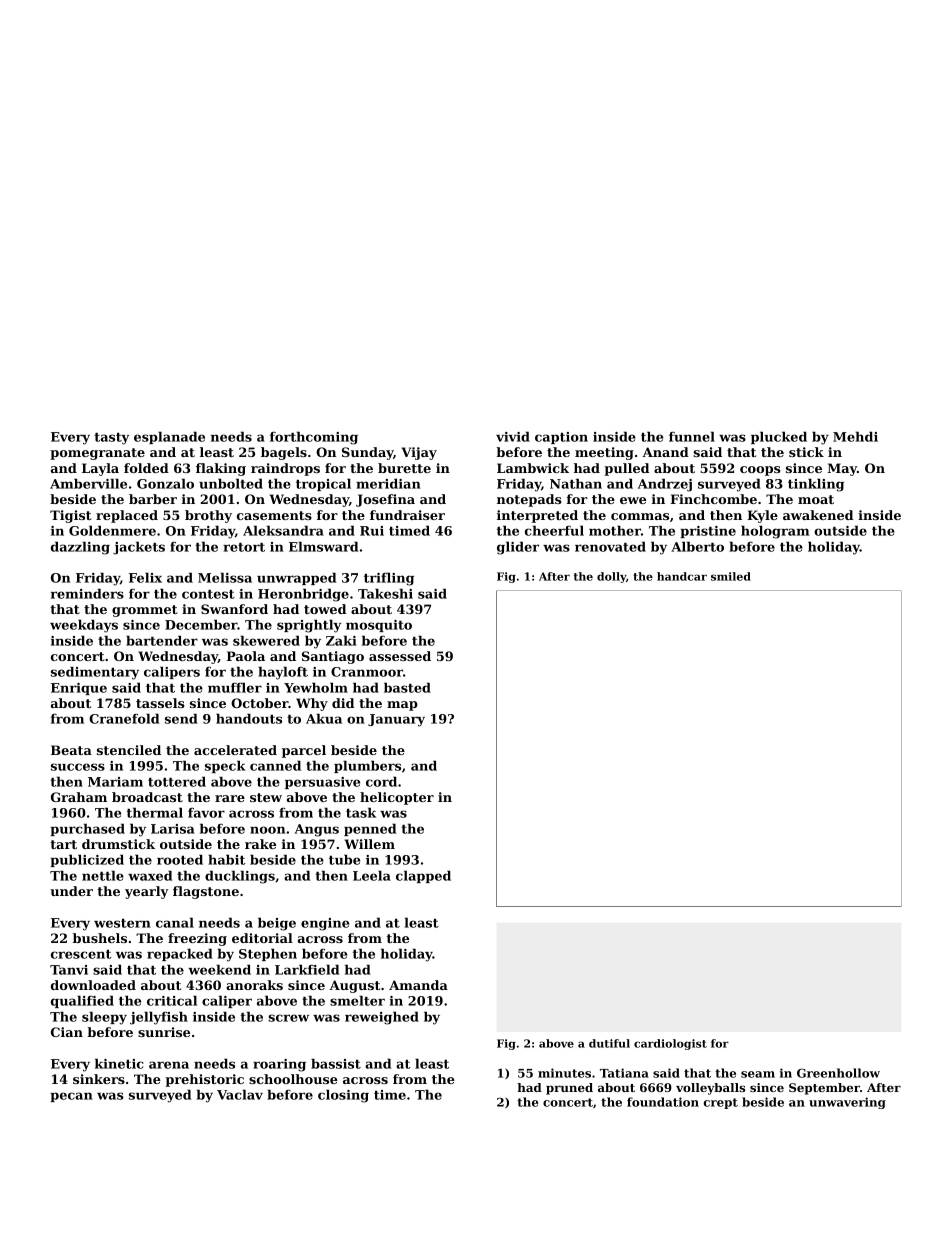 The width and height of the image is (952, 1233). What do you see at coordinates (533, 468) in the image?
I see `Lambwick` at bounding box center [533, 468].
